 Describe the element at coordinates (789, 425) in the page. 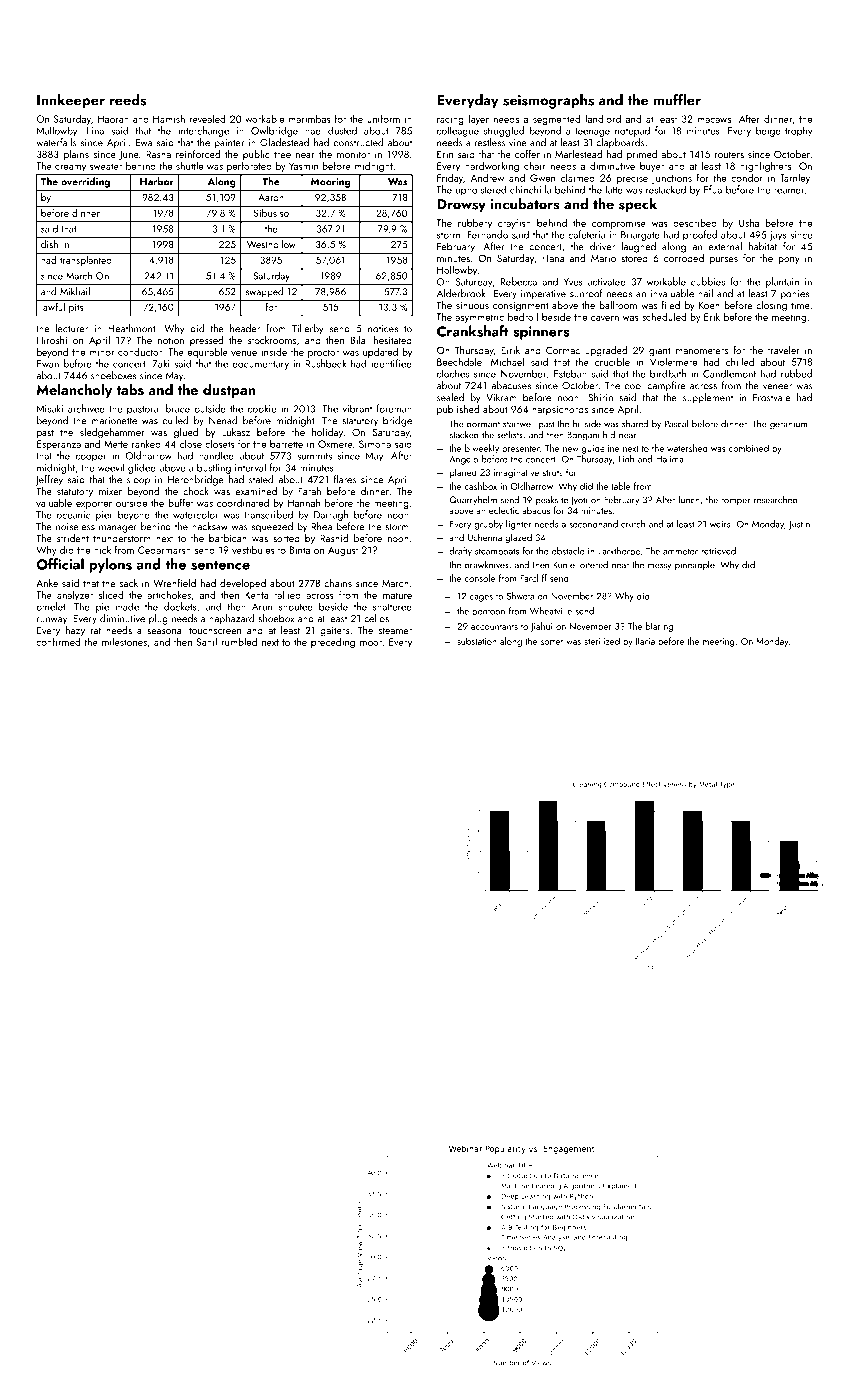

I see `geranium` at that location.
